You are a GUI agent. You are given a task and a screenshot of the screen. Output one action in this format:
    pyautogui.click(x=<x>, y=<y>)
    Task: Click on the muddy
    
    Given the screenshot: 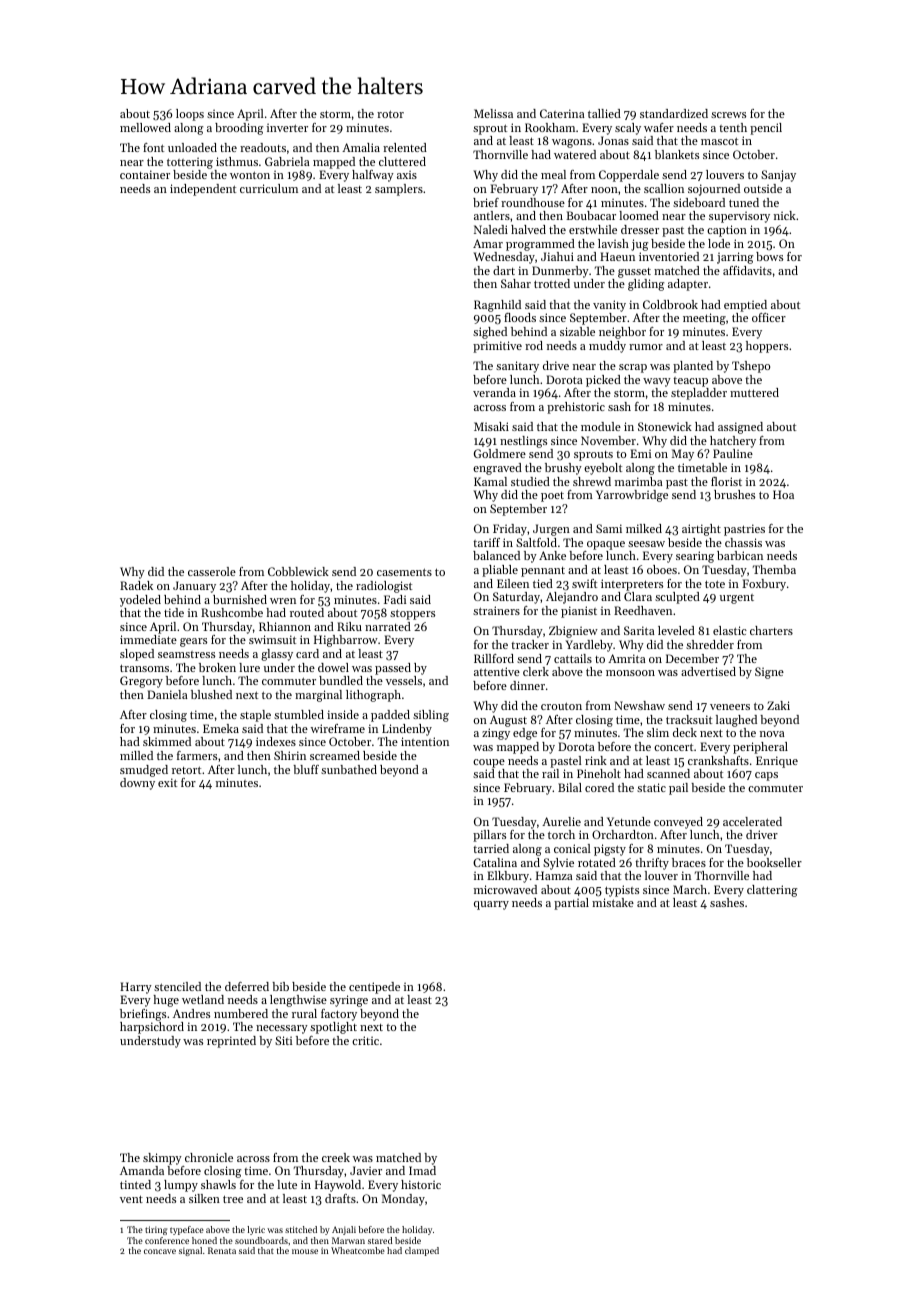 What is the action you would take?
    pyautogui.click(x=607, y=347)
